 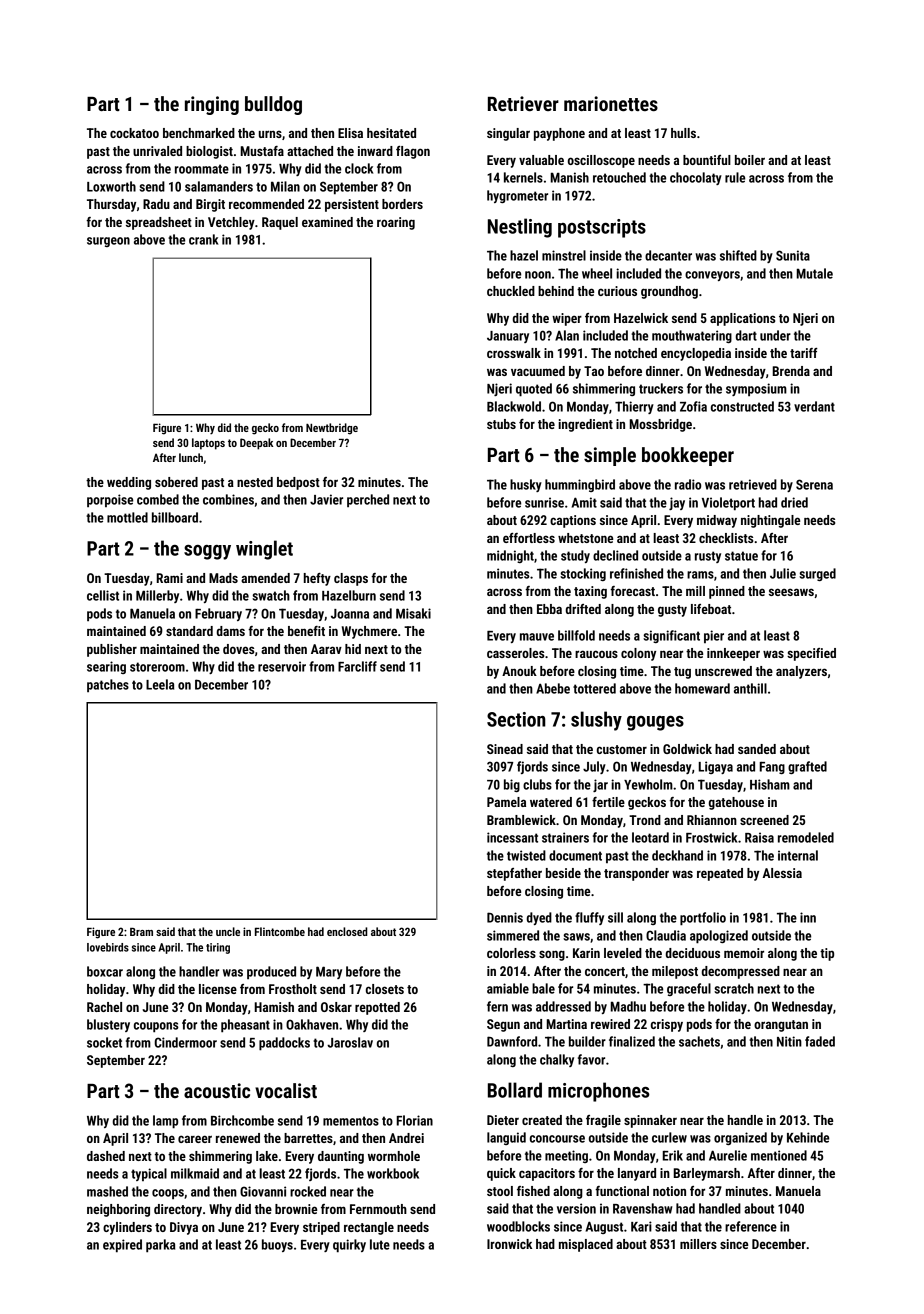 I want to click on singular, so click(x=508, y=134).
